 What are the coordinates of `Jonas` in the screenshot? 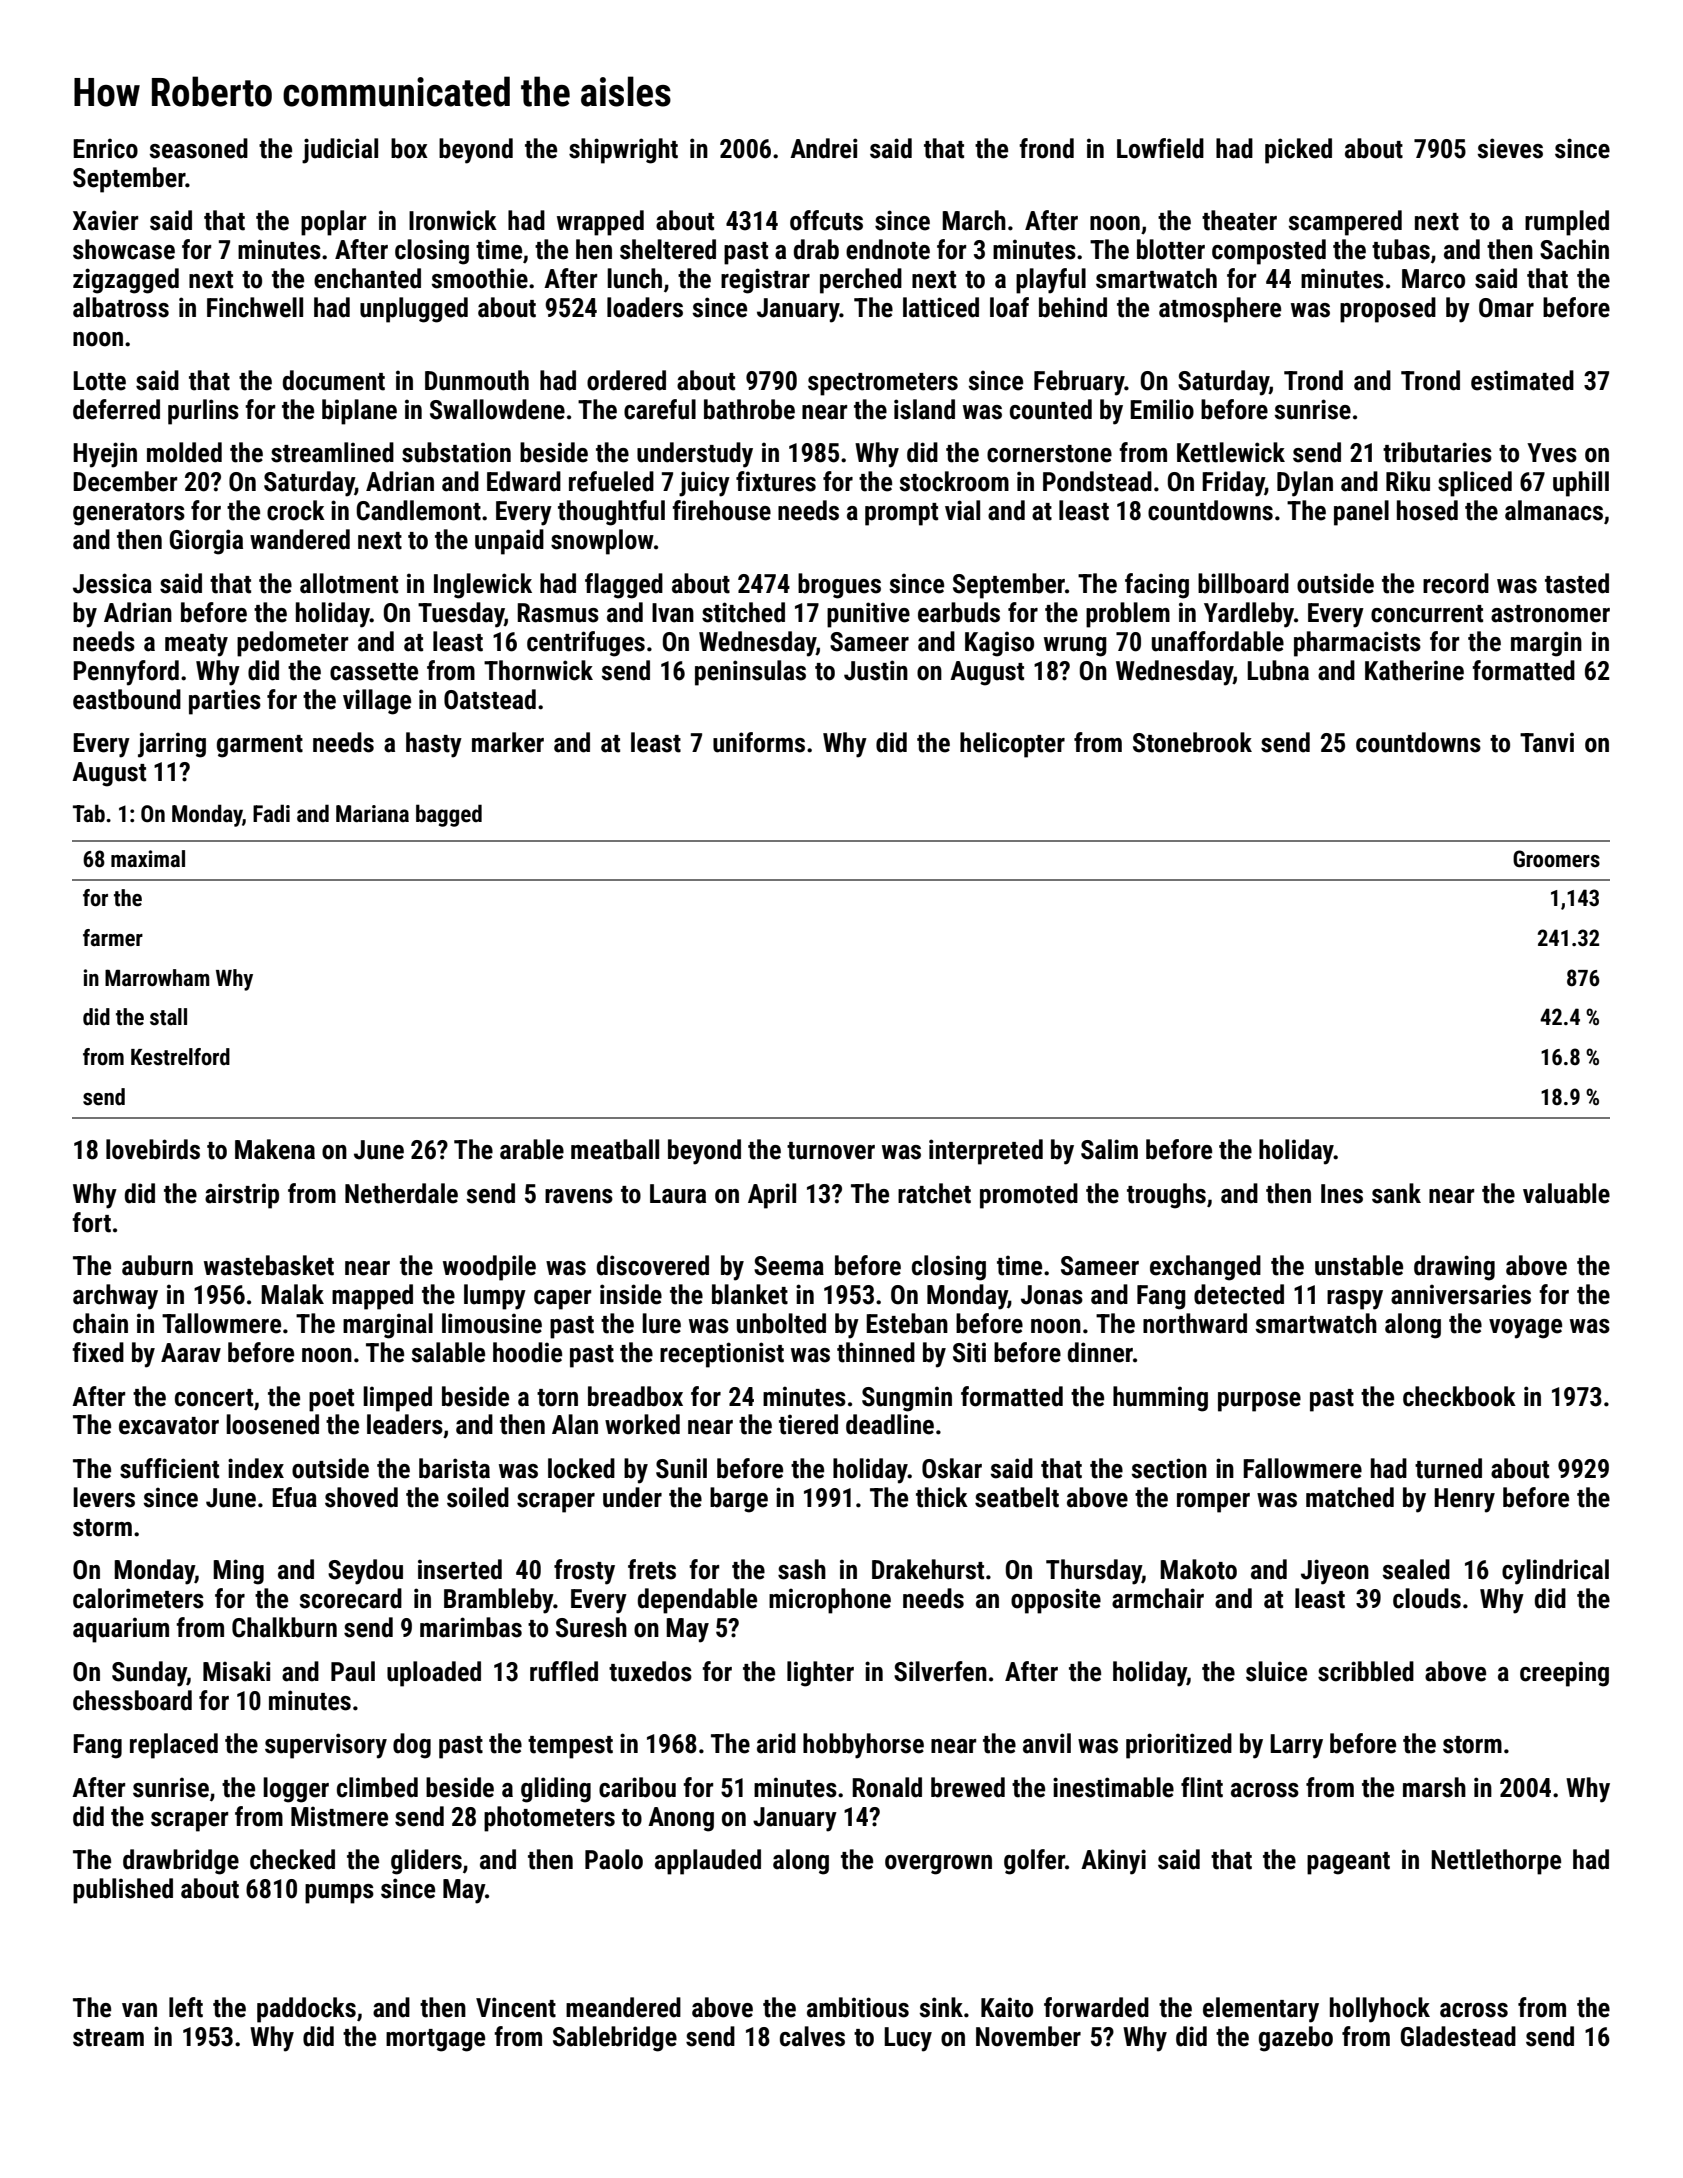 It's located at (1052, 1295).
